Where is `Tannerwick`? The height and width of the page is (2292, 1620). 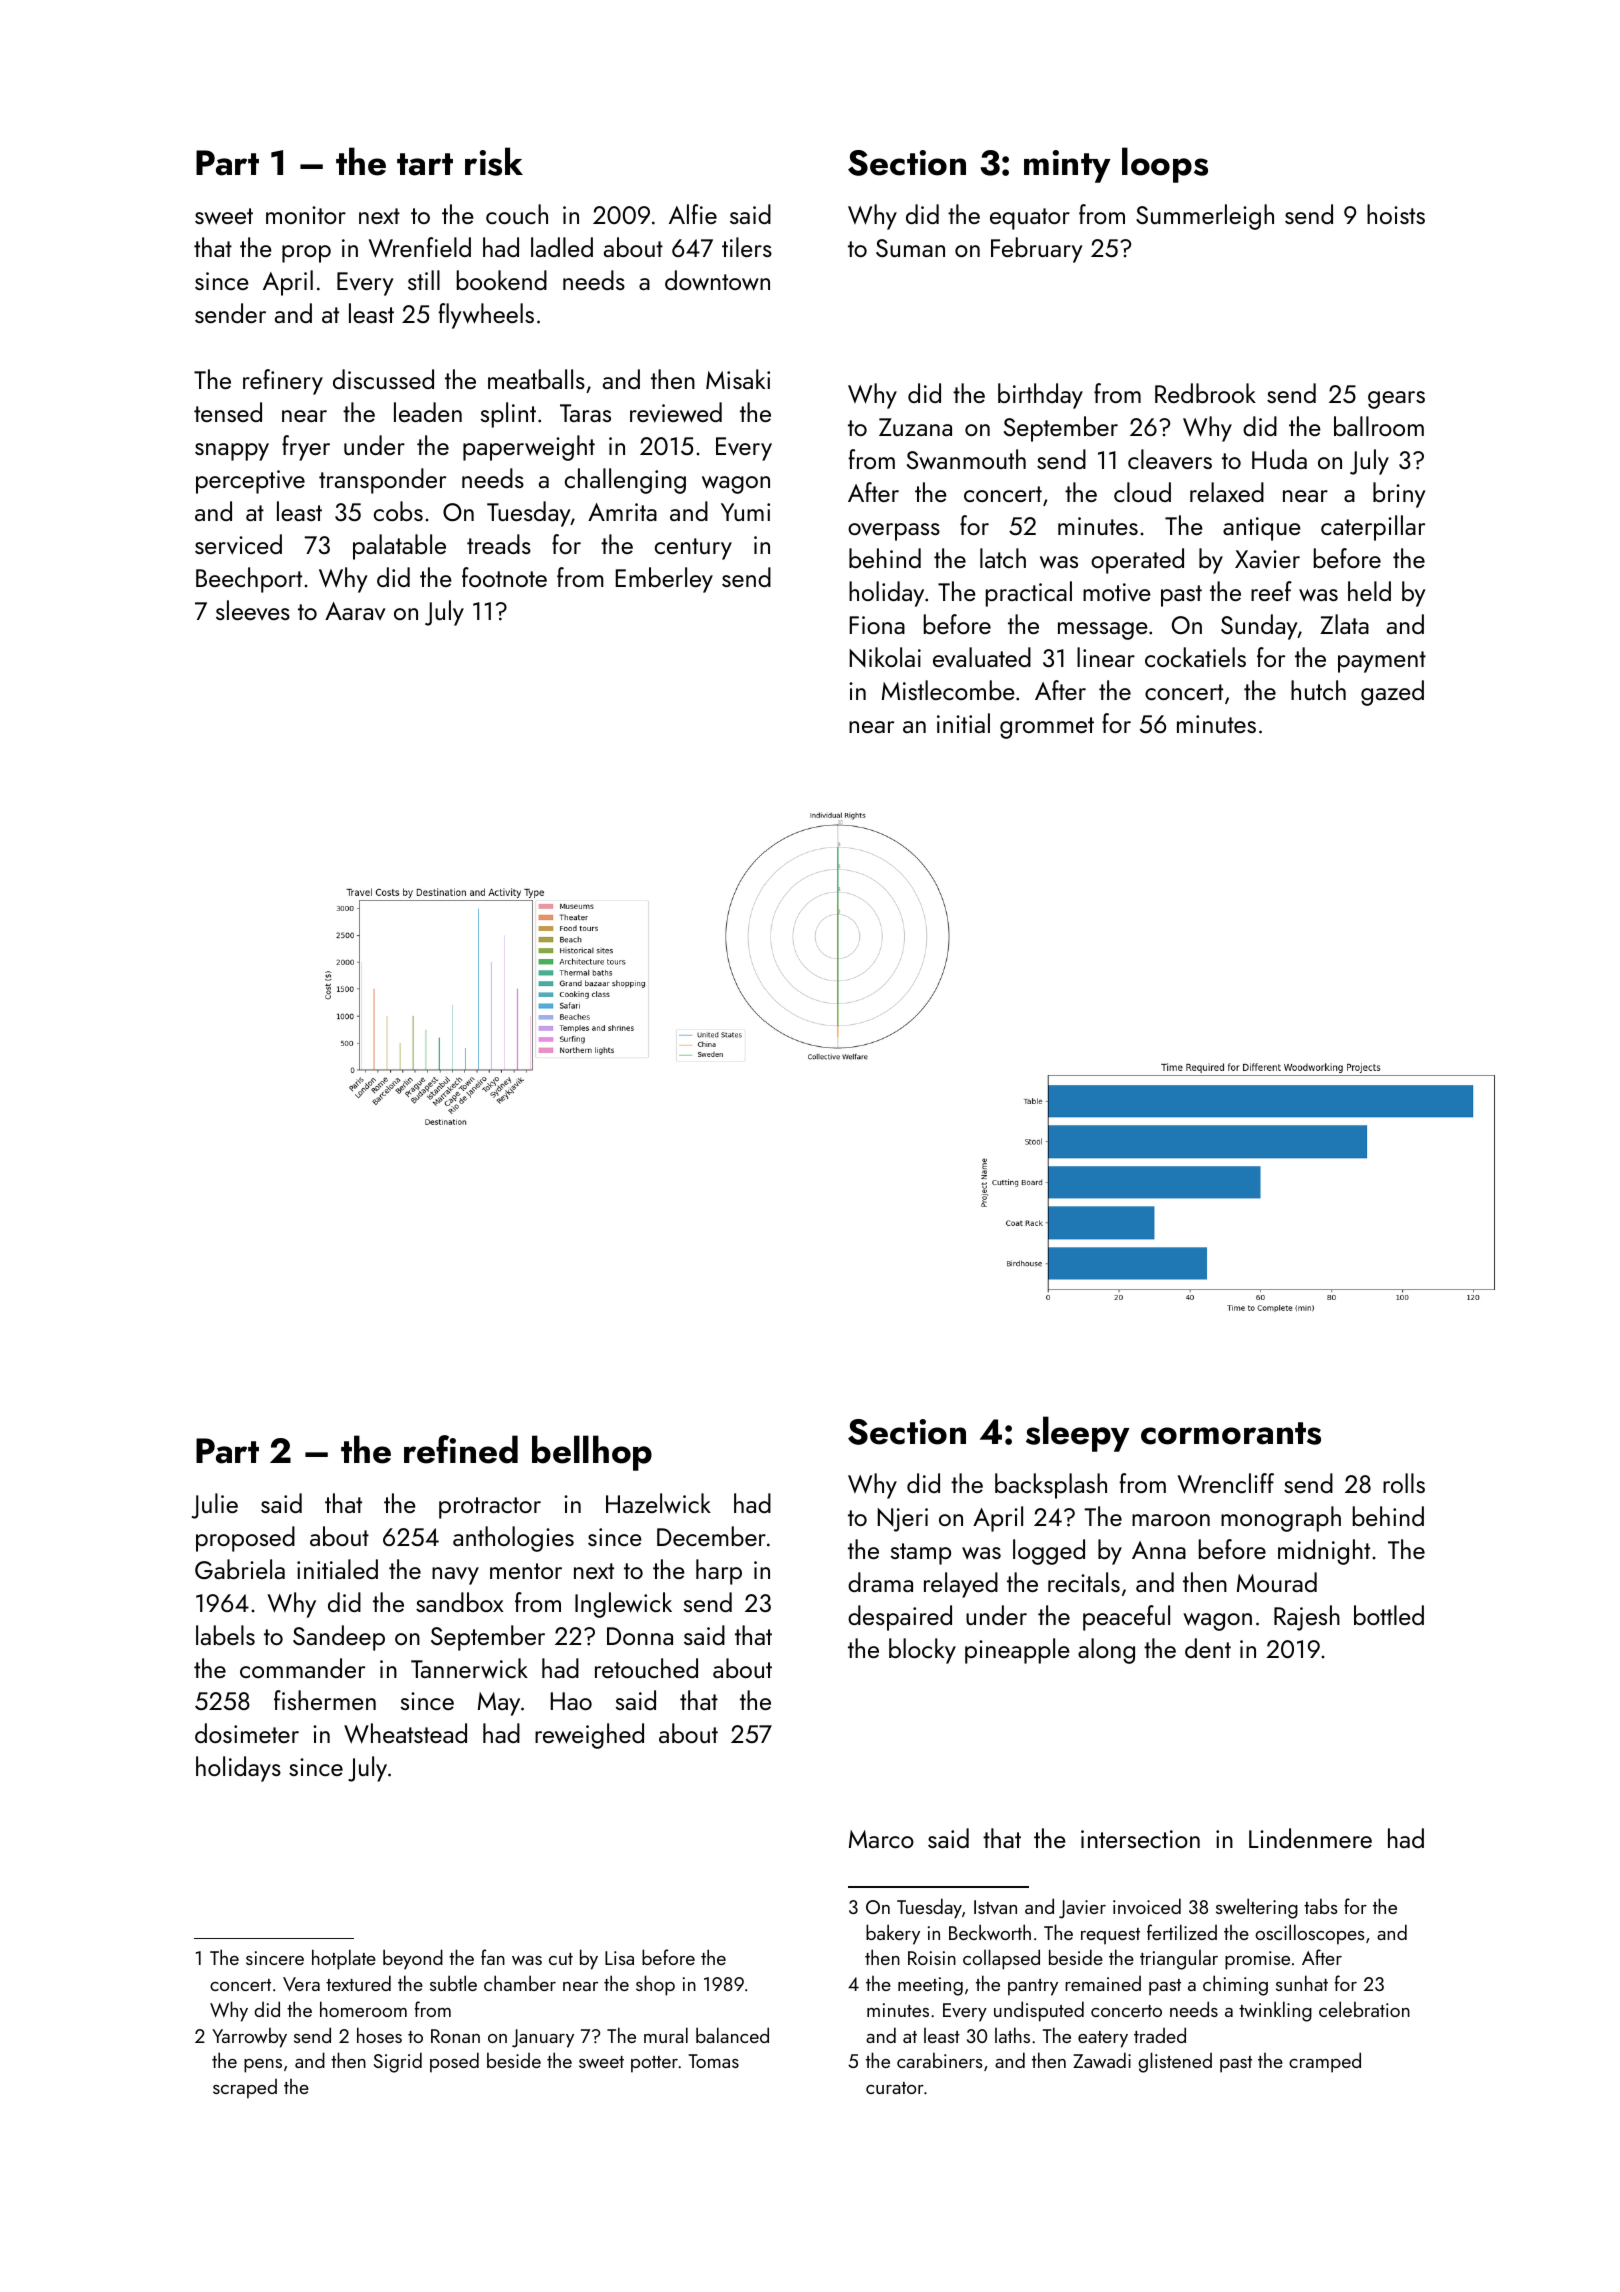 Tannerwick is located at coordinates (469, 1668).
